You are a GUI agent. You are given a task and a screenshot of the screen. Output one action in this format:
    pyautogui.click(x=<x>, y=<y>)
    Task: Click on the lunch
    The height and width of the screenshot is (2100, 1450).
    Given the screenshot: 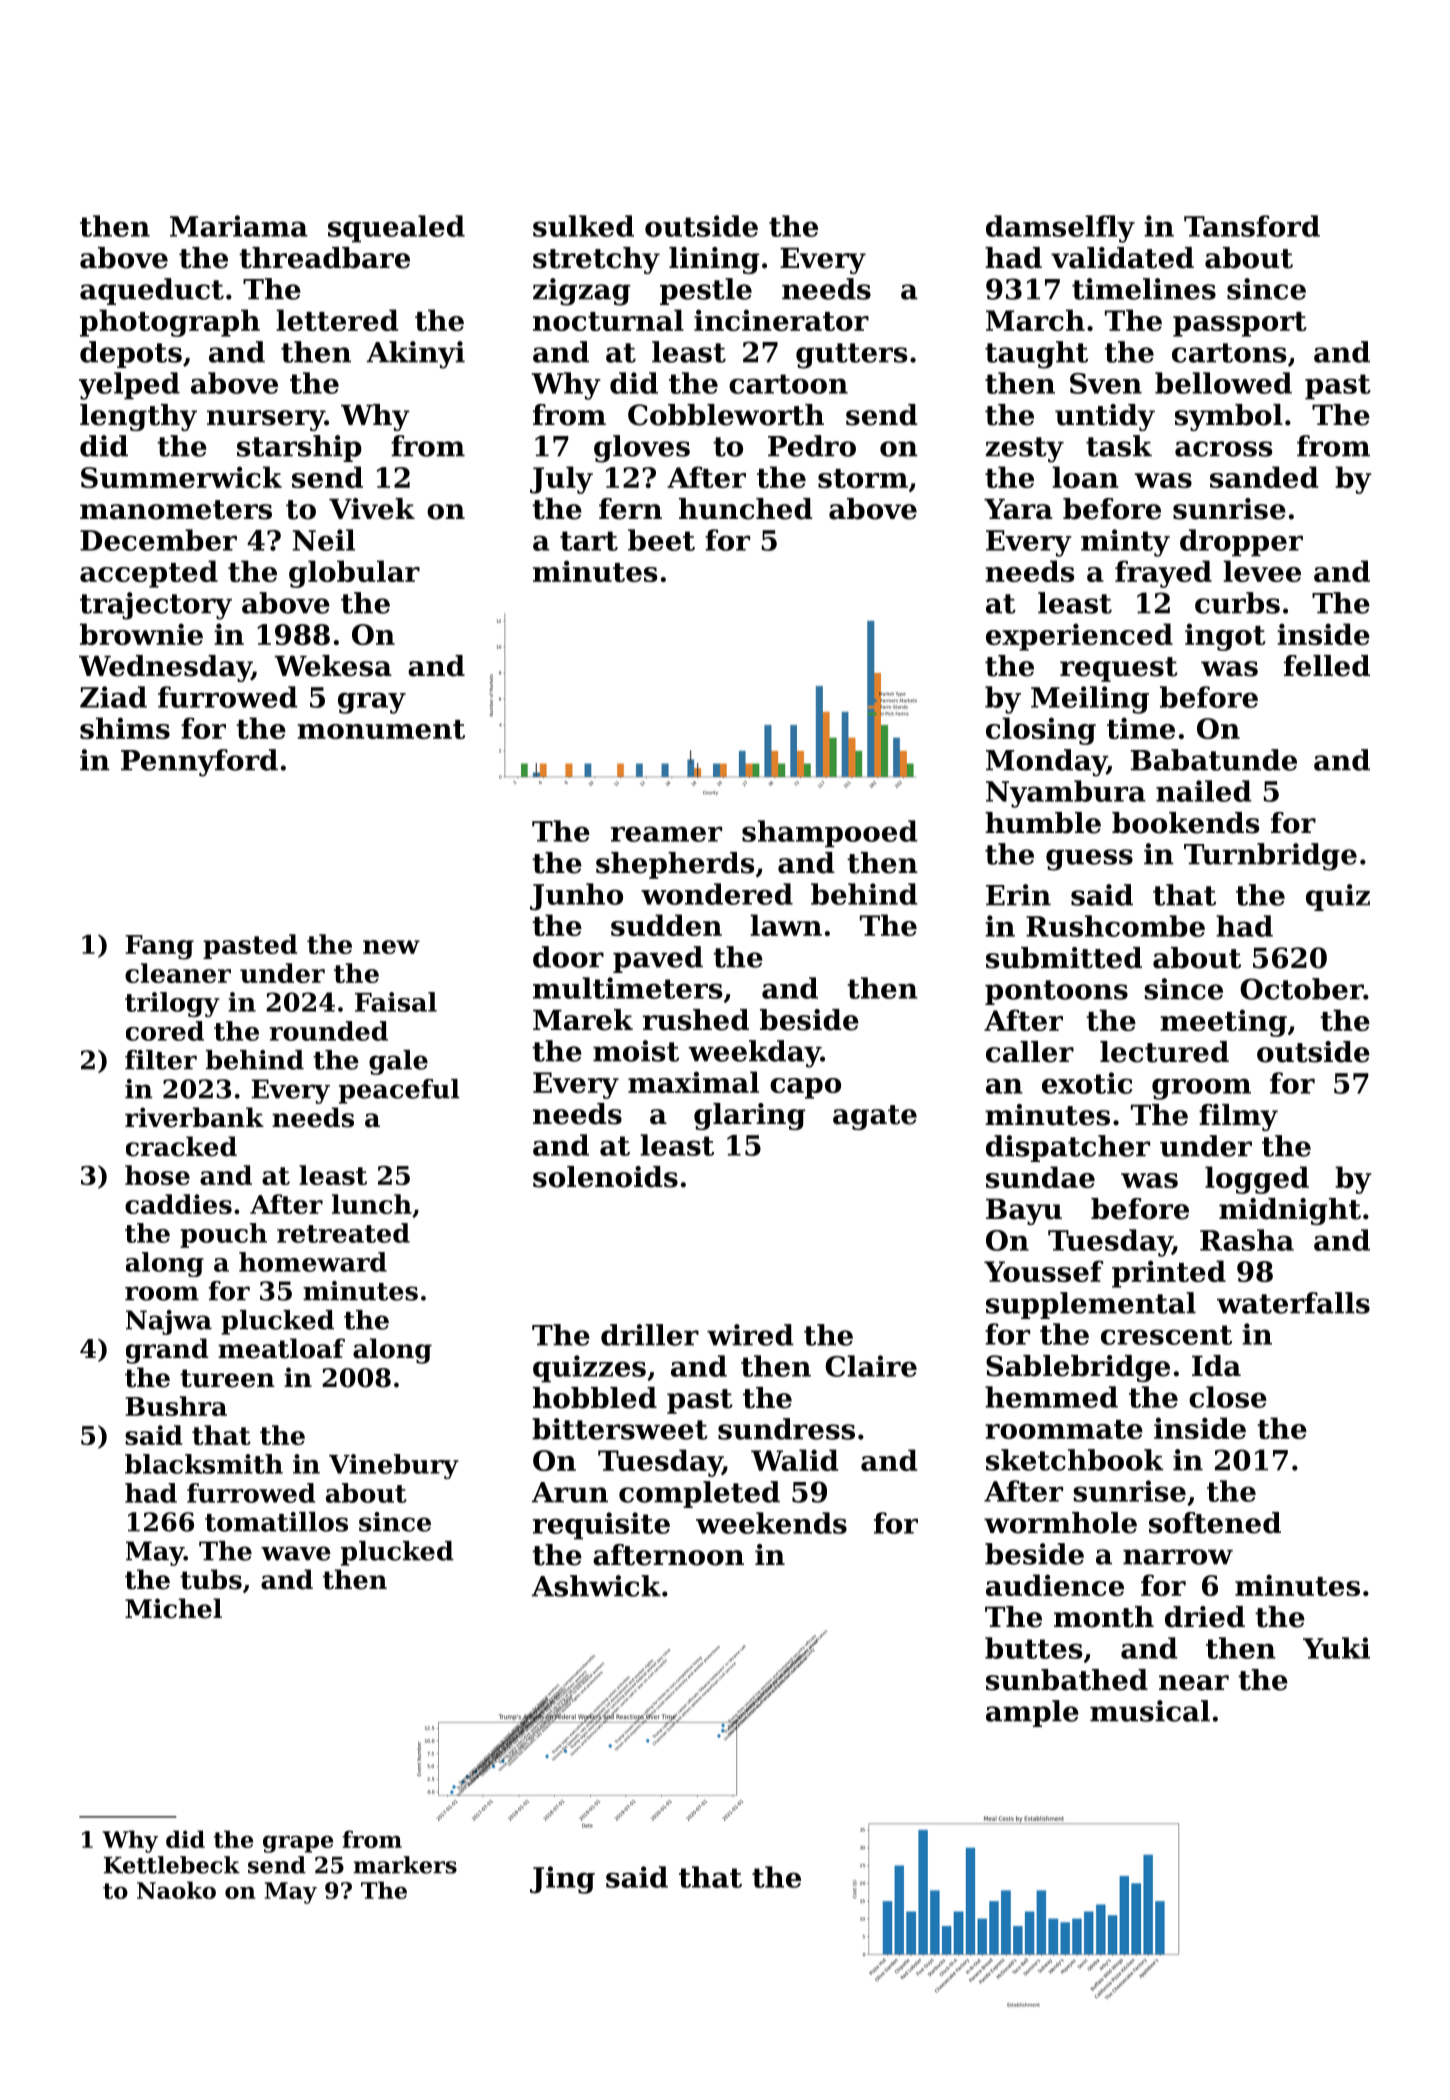 What is the action you would take?
    pyautogui.click(x=372, y=1204)
